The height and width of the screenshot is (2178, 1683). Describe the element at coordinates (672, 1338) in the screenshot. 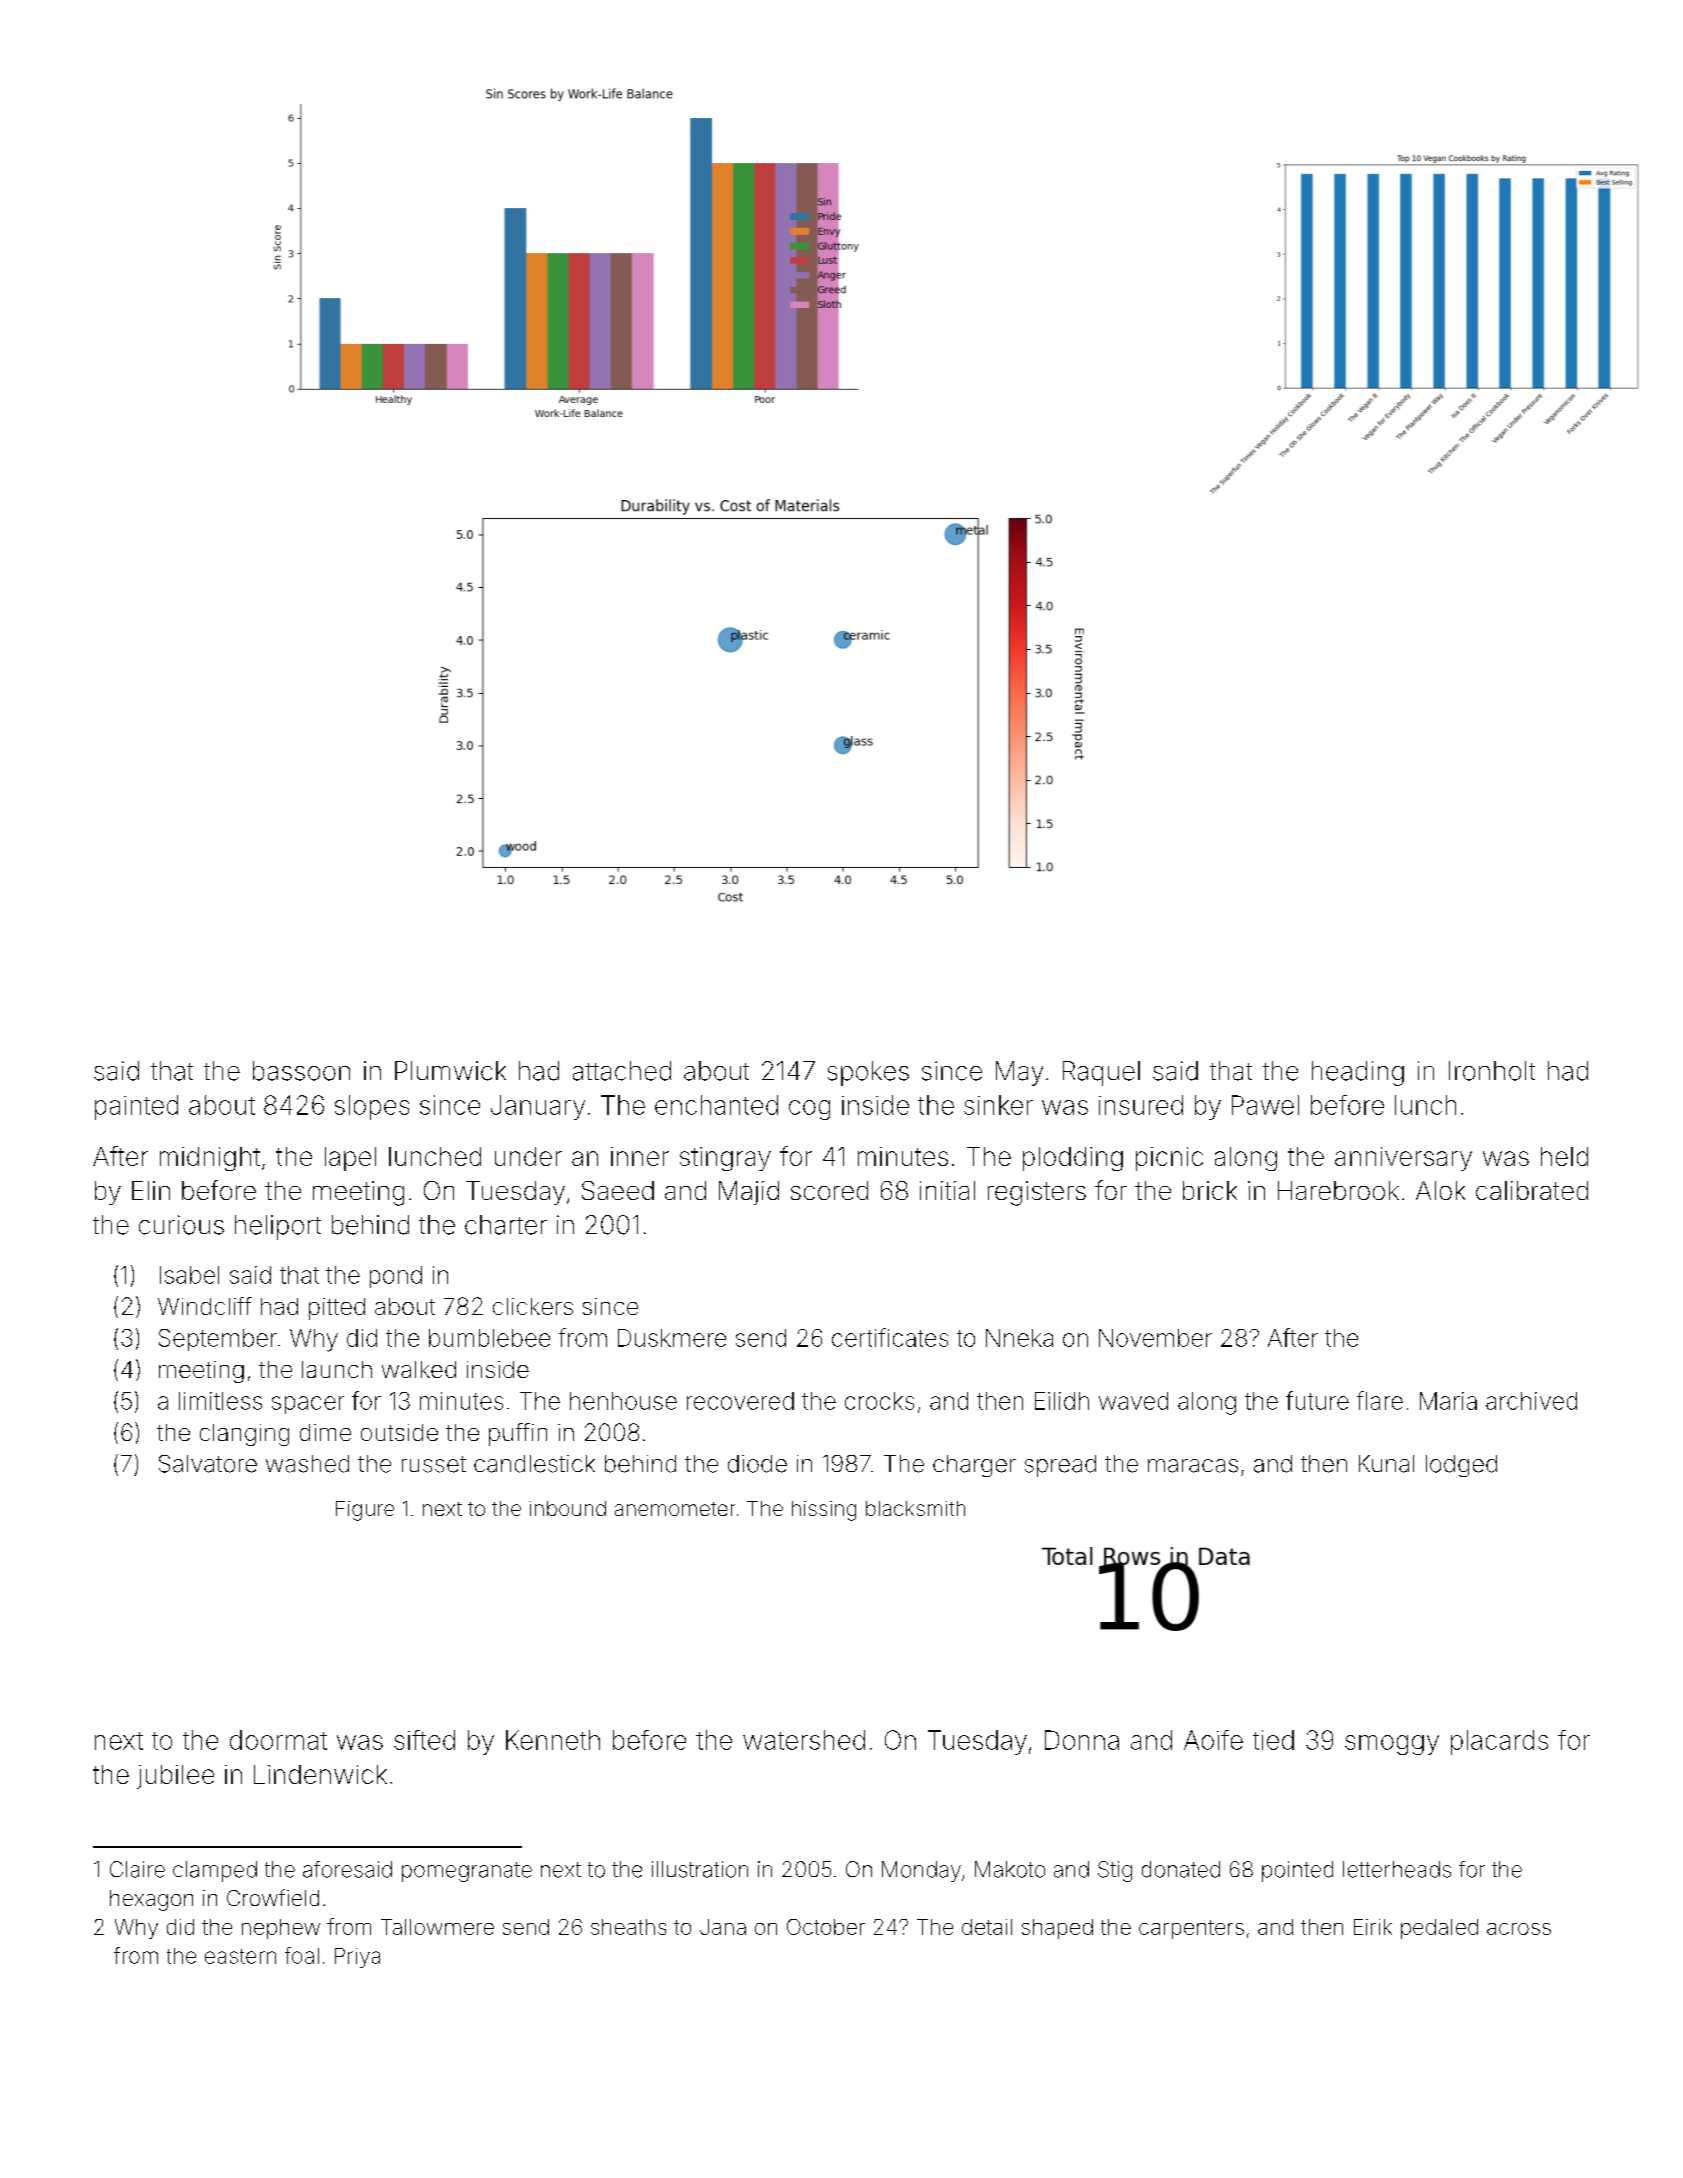

I see `Duskmere` at that location.
